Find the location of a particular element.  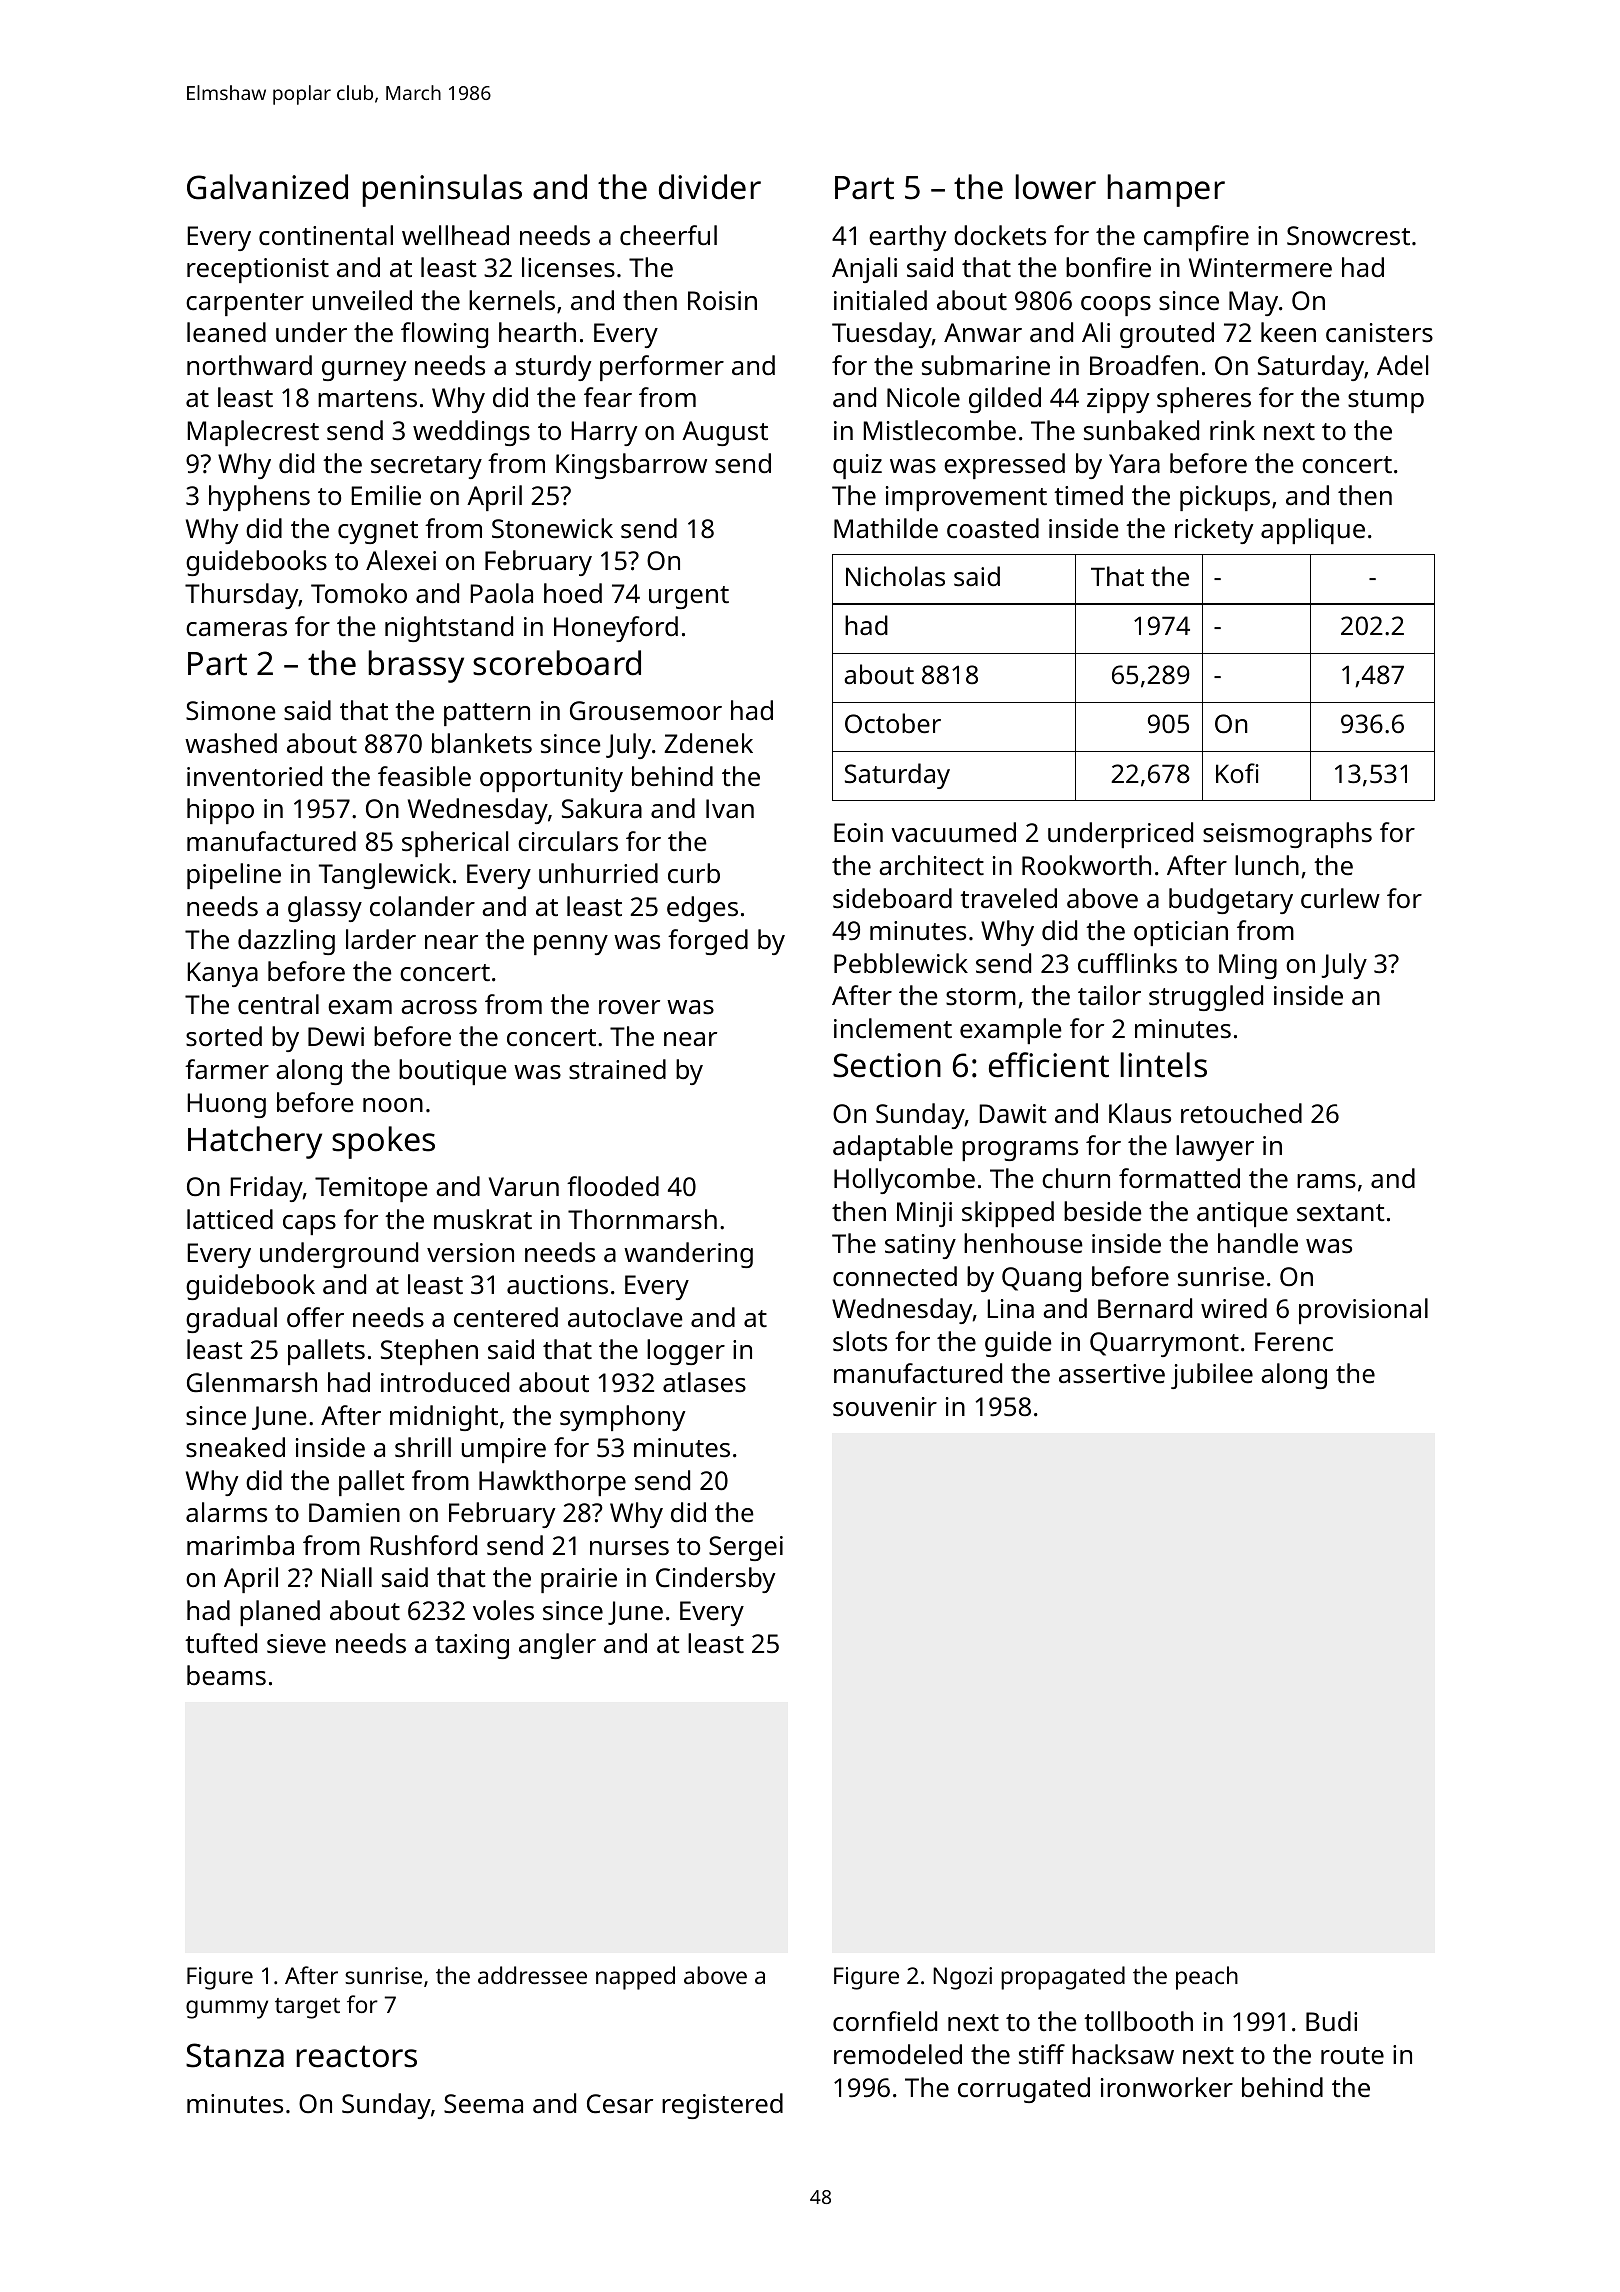

souvenir is located at coordinates (885, 1407).
